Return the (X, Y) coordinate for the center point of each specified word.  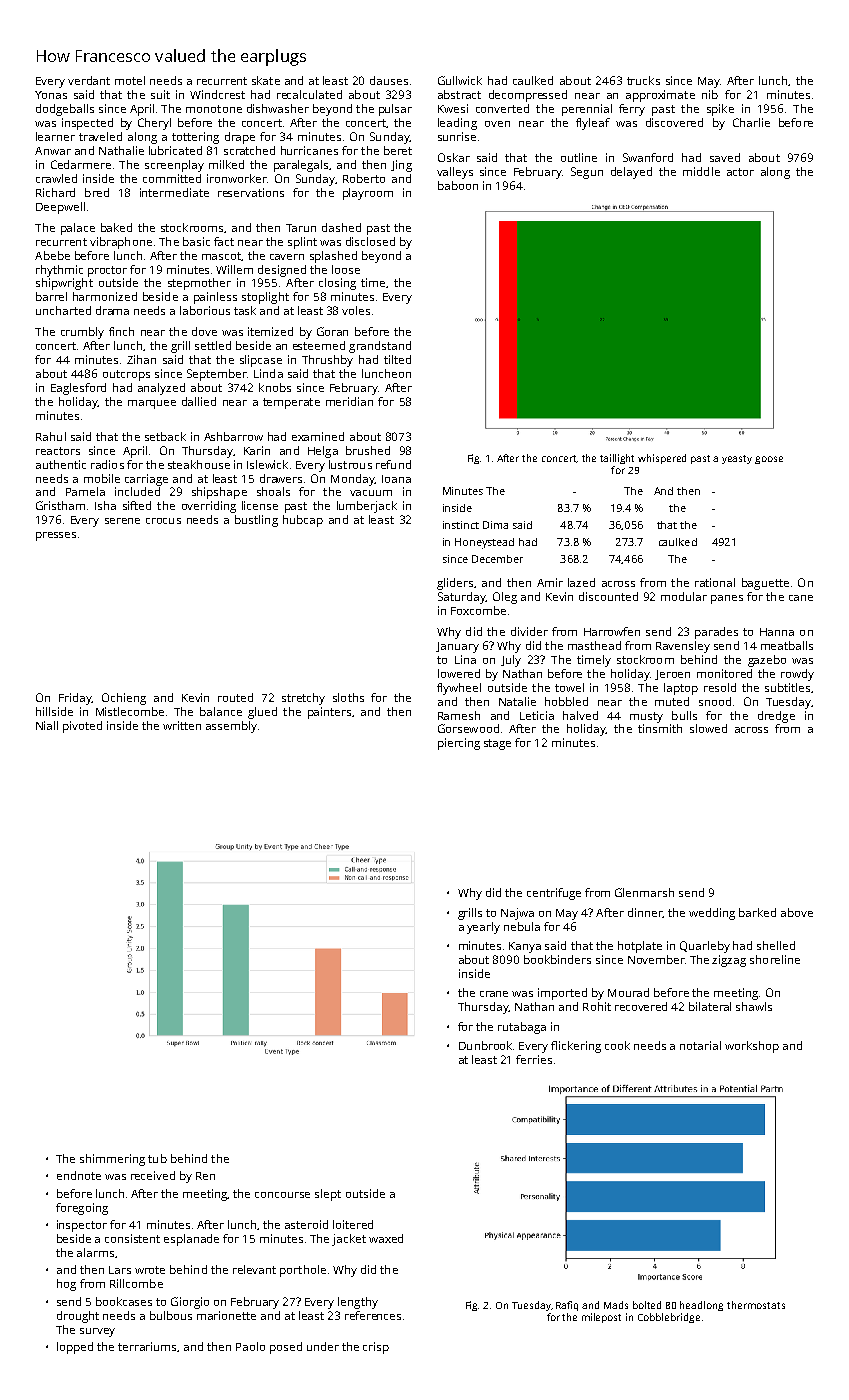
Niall (47, 725)
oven (497, 124)
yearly (483, 928)
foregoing (82, 1209)
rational (715, 582)
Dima (495, 525)
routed (235, 697)
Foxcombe (478, 610)
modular (684, 596)
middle (701, 171)
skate (266, 80)
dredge (776, 717)
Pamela (85, 491)
